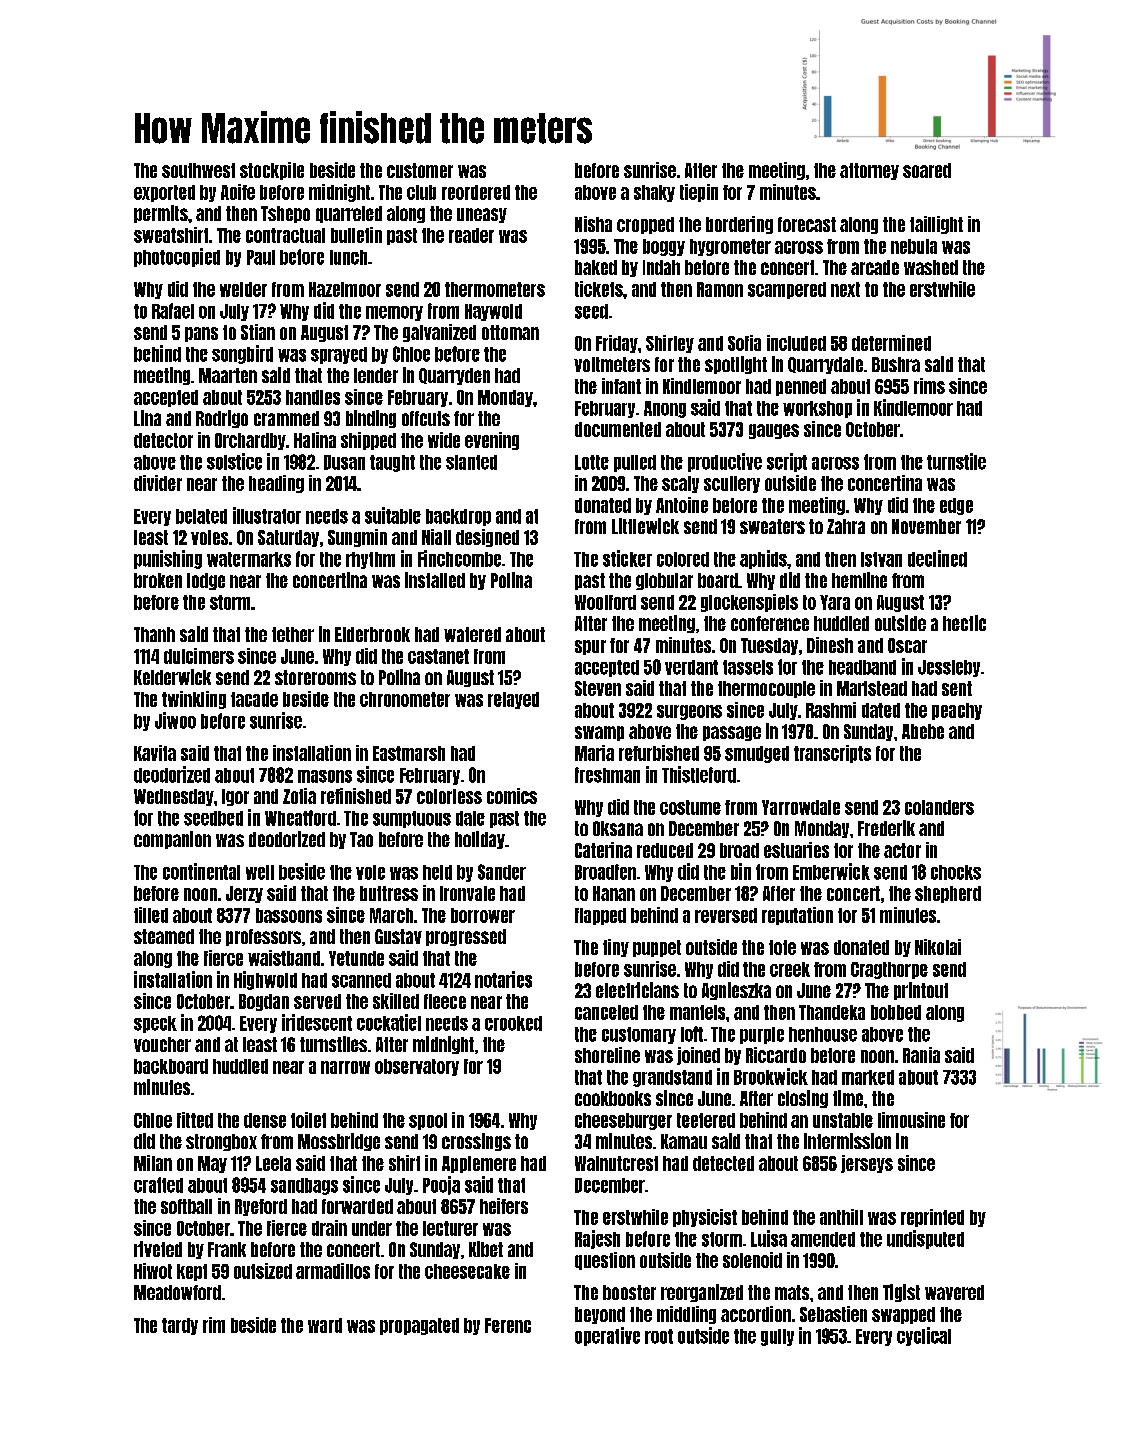 This screenshot has width=1121, height=1451. I want to click on taillight, so click(936, 225).
